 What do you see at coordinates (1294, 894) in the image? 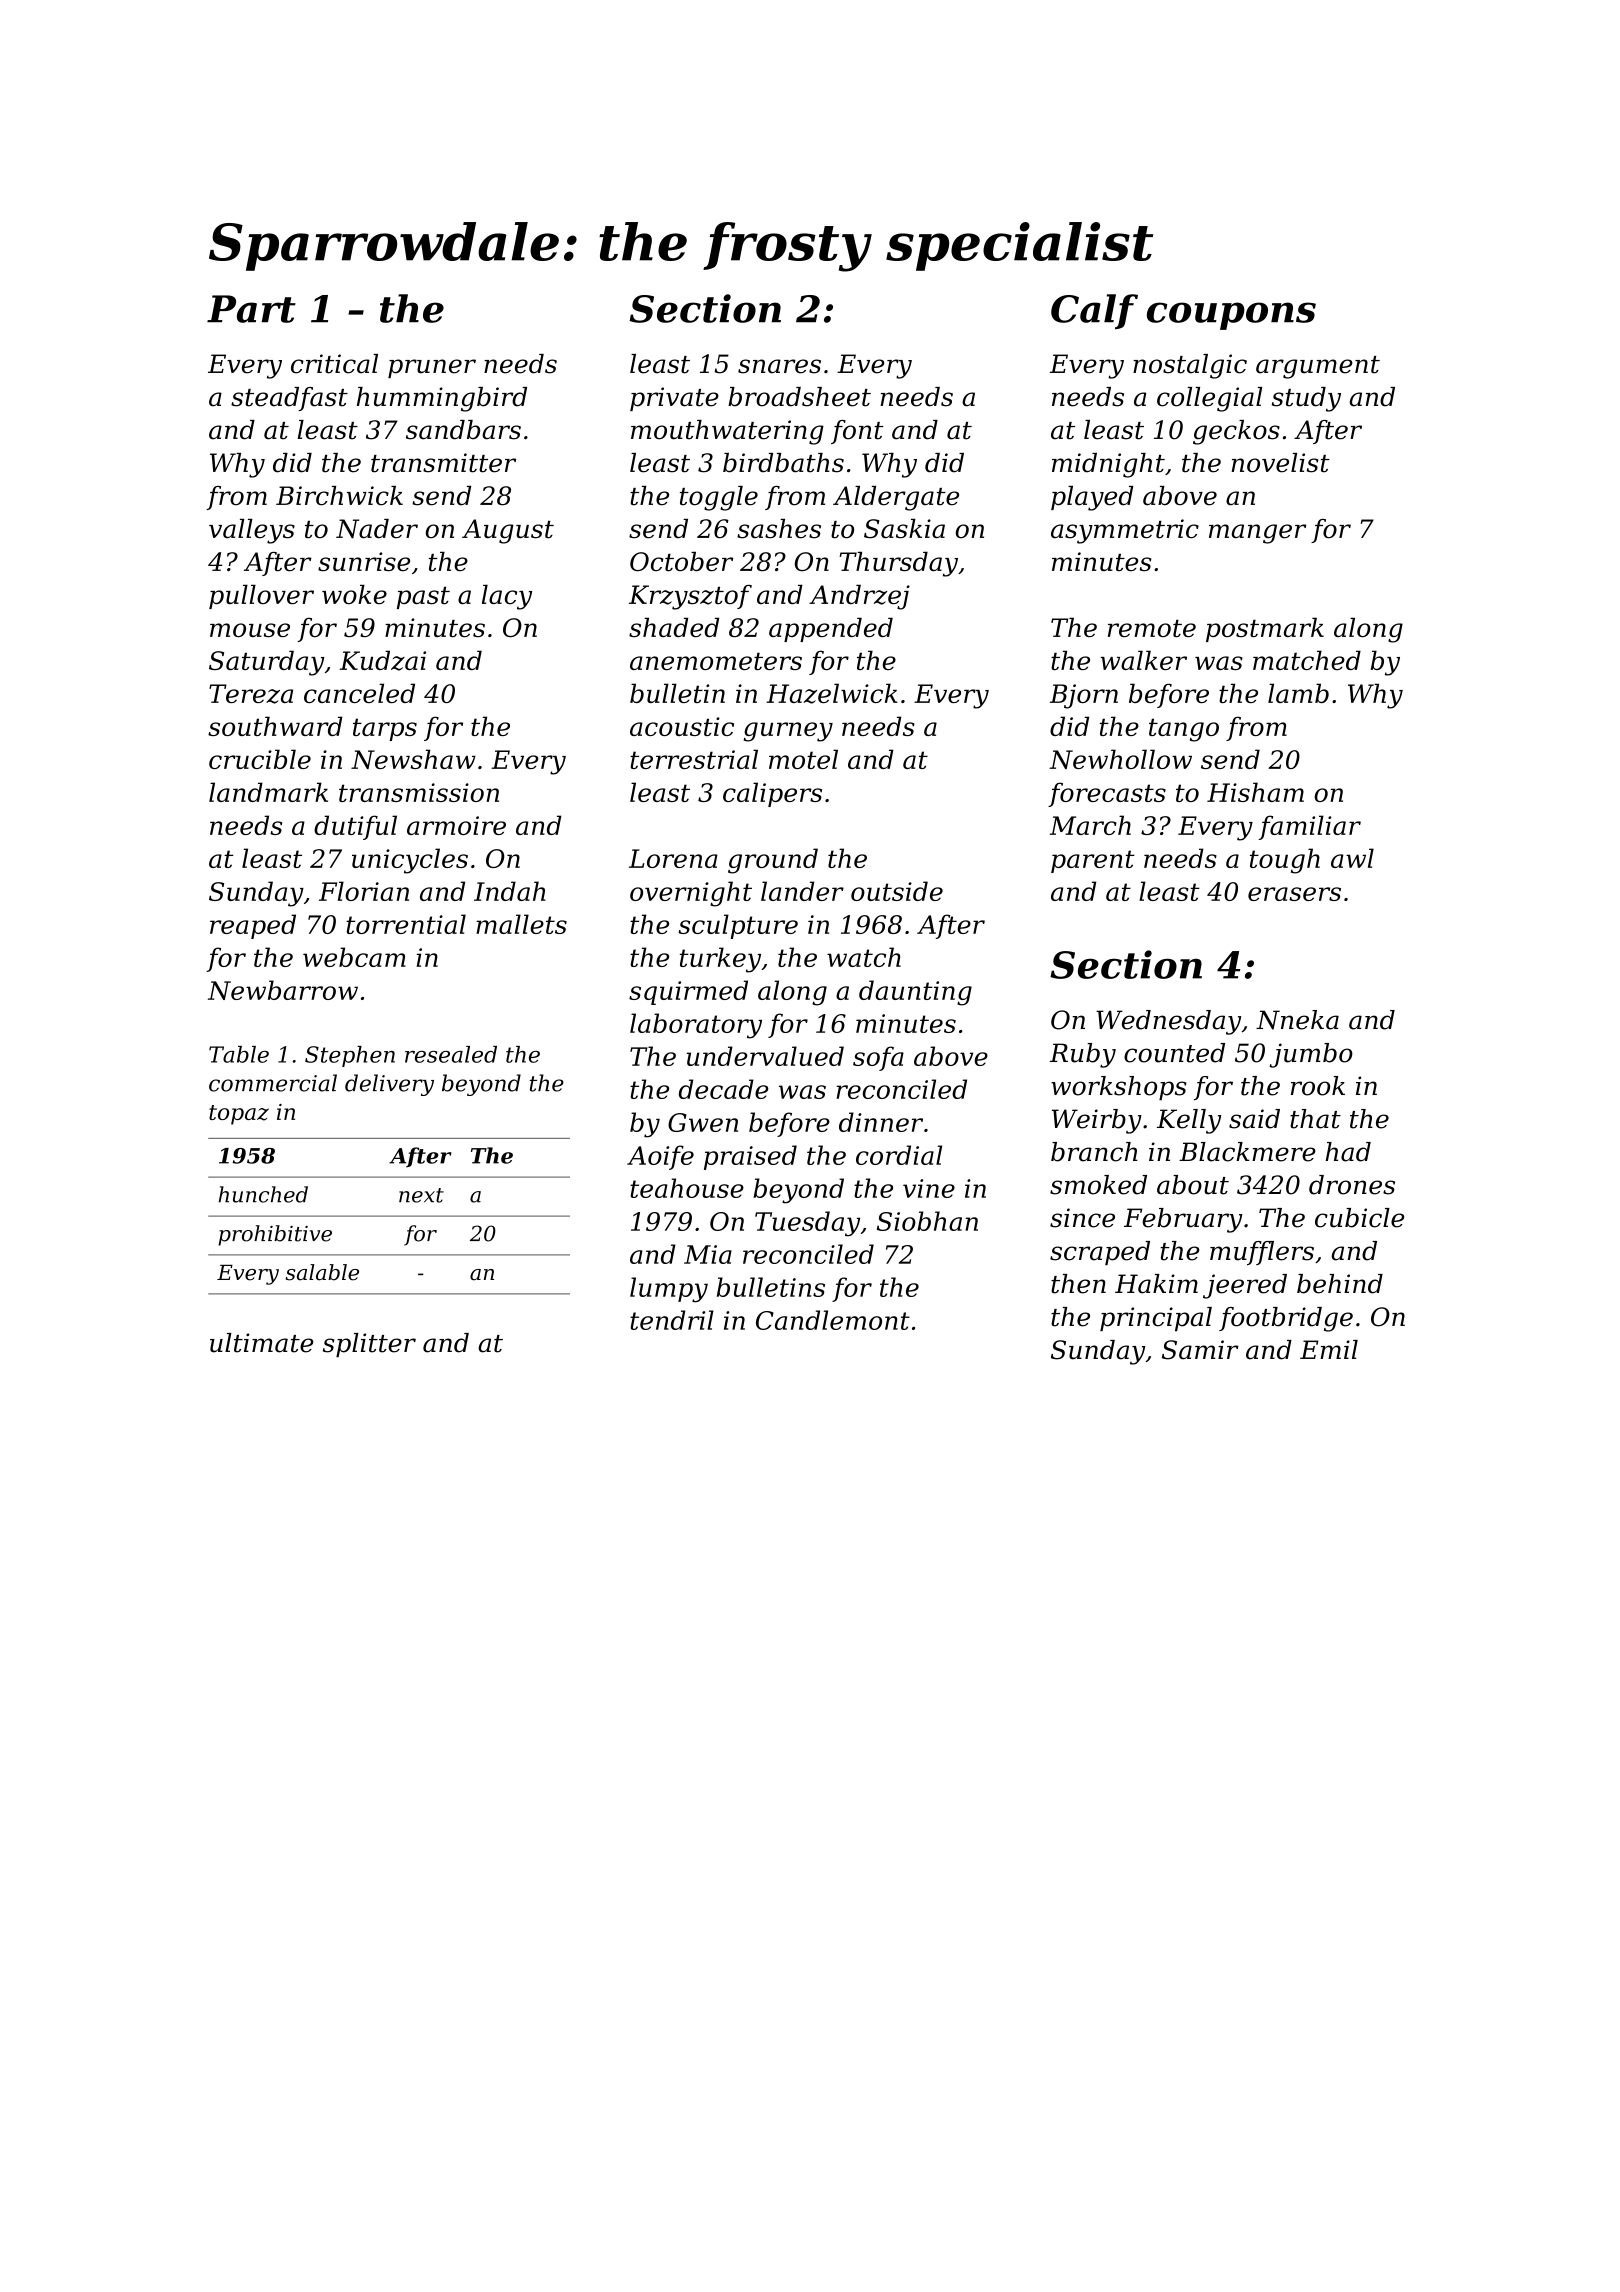
I see `erasers` at bounding box center [1294, 894].
